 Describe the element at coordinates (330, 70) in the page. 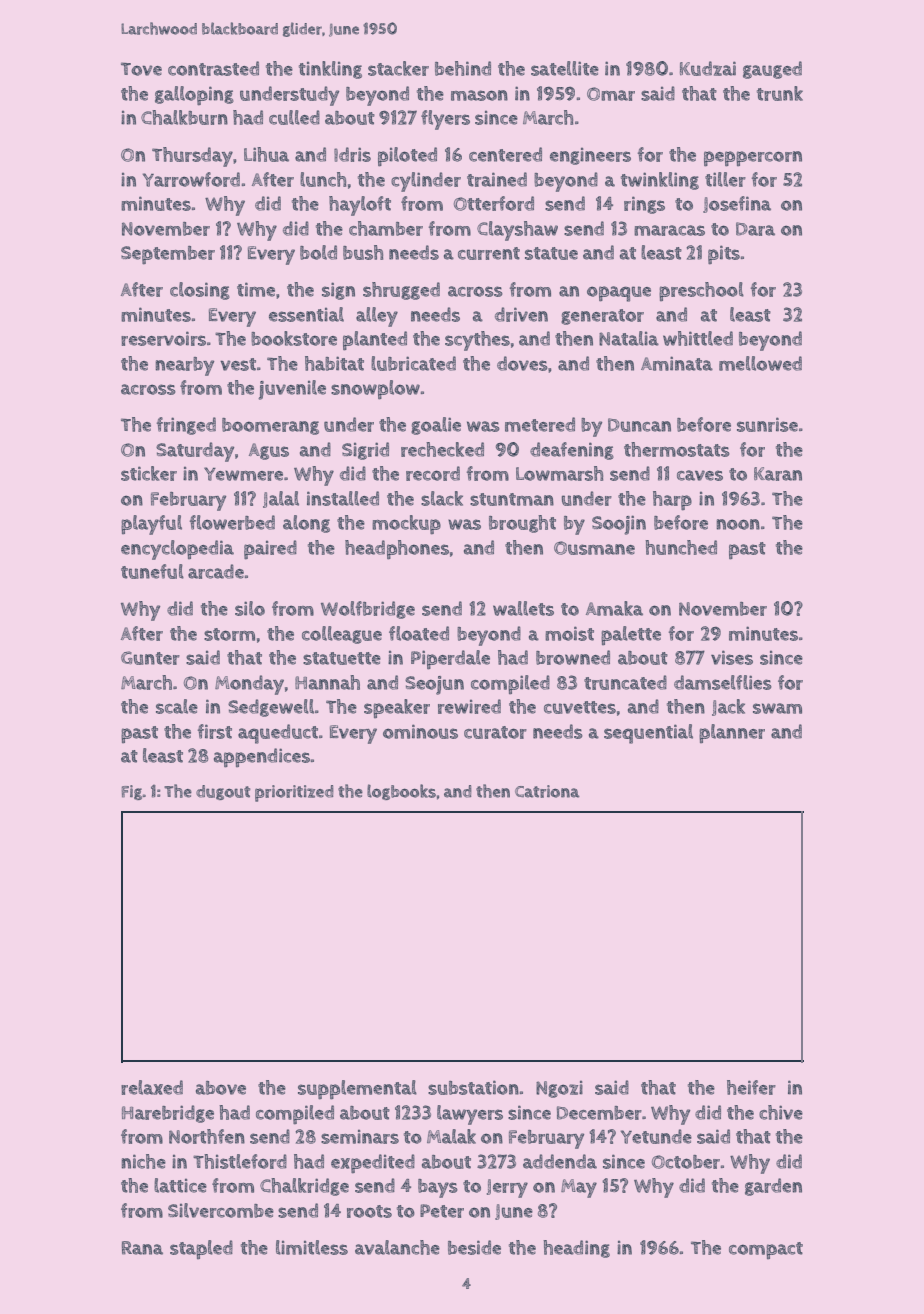

I see `tinkling` at that location.
